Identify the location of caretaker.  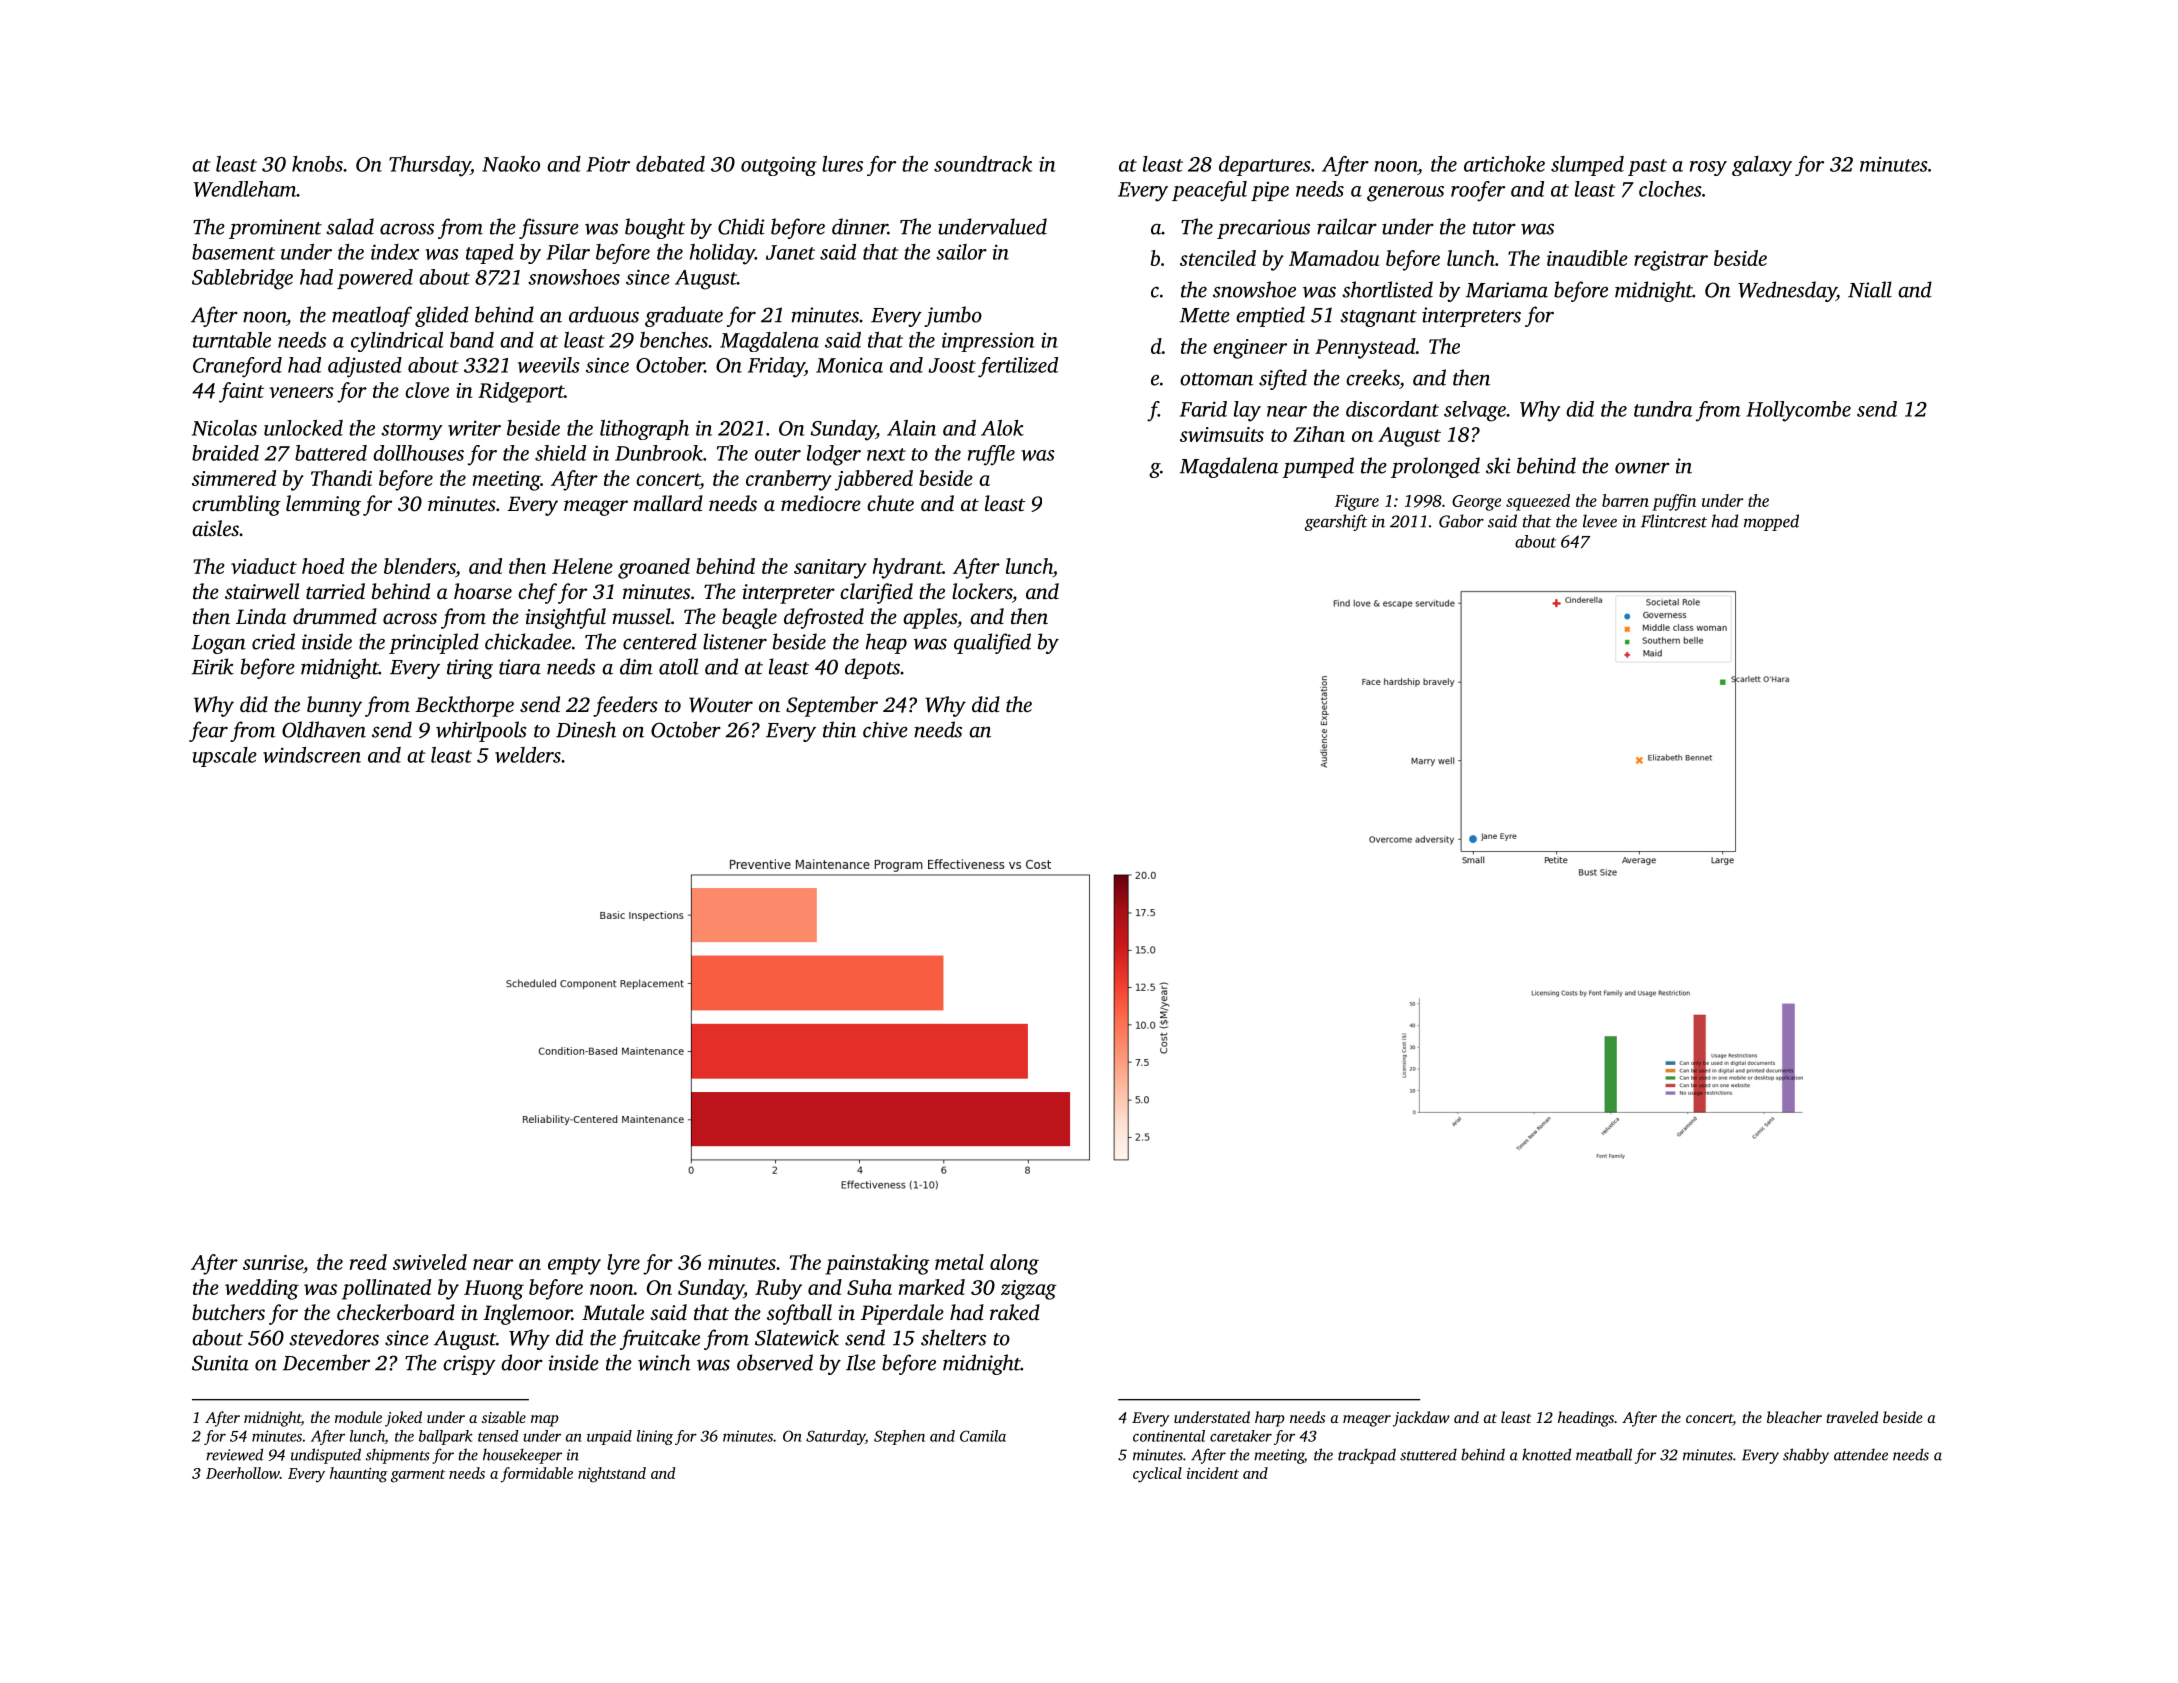
(1241, 1436).
